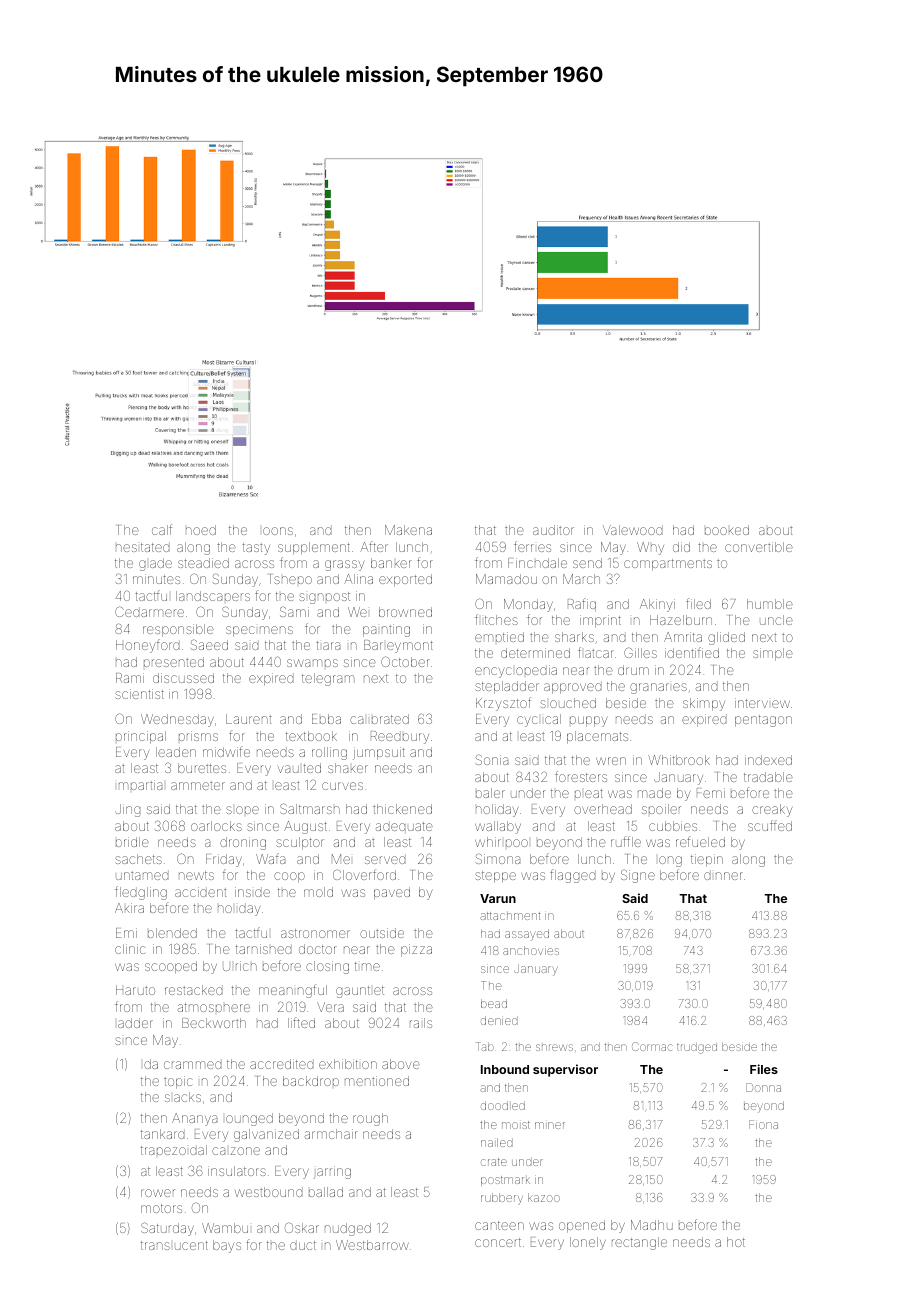 This screenshot has height=1316, width=908. Describe the element at coordinates (768, 777) in the screenshot. I see `tradable` at that location.
